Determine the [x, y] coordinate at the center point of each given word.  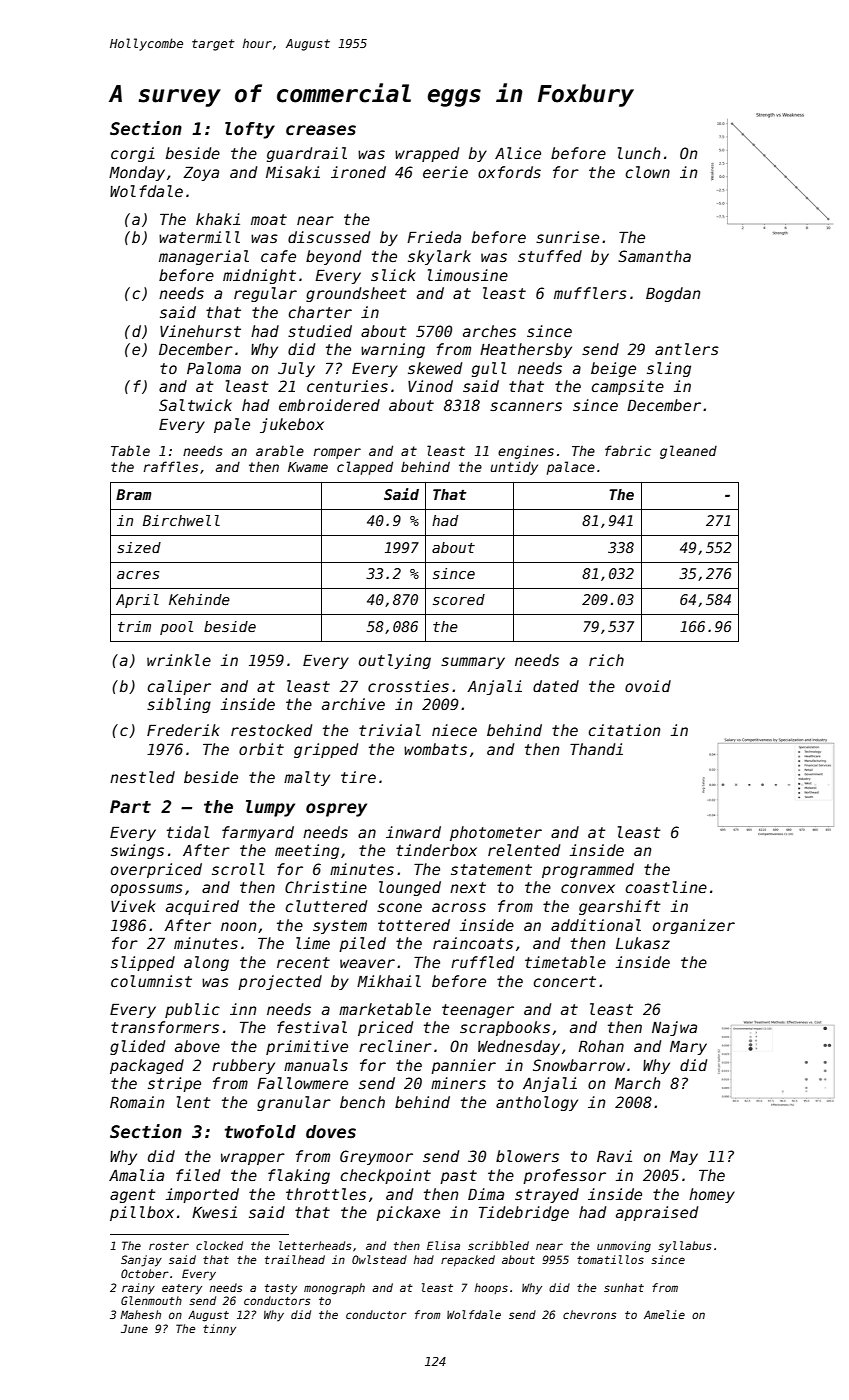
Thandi [596, 749]
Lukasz [643, 943]
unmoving [624, 1247]
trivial [390, 730]
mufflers [590, 293]
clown [648, 172]
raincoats [473, 943]
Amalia [136, 1175]
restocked [271, 730]
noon [238, 926]
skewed [435, 368]
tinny [219, 1330]
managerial [204, 257]
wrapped [427, 154]
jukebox [292, 425]
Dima [486, 1194]
